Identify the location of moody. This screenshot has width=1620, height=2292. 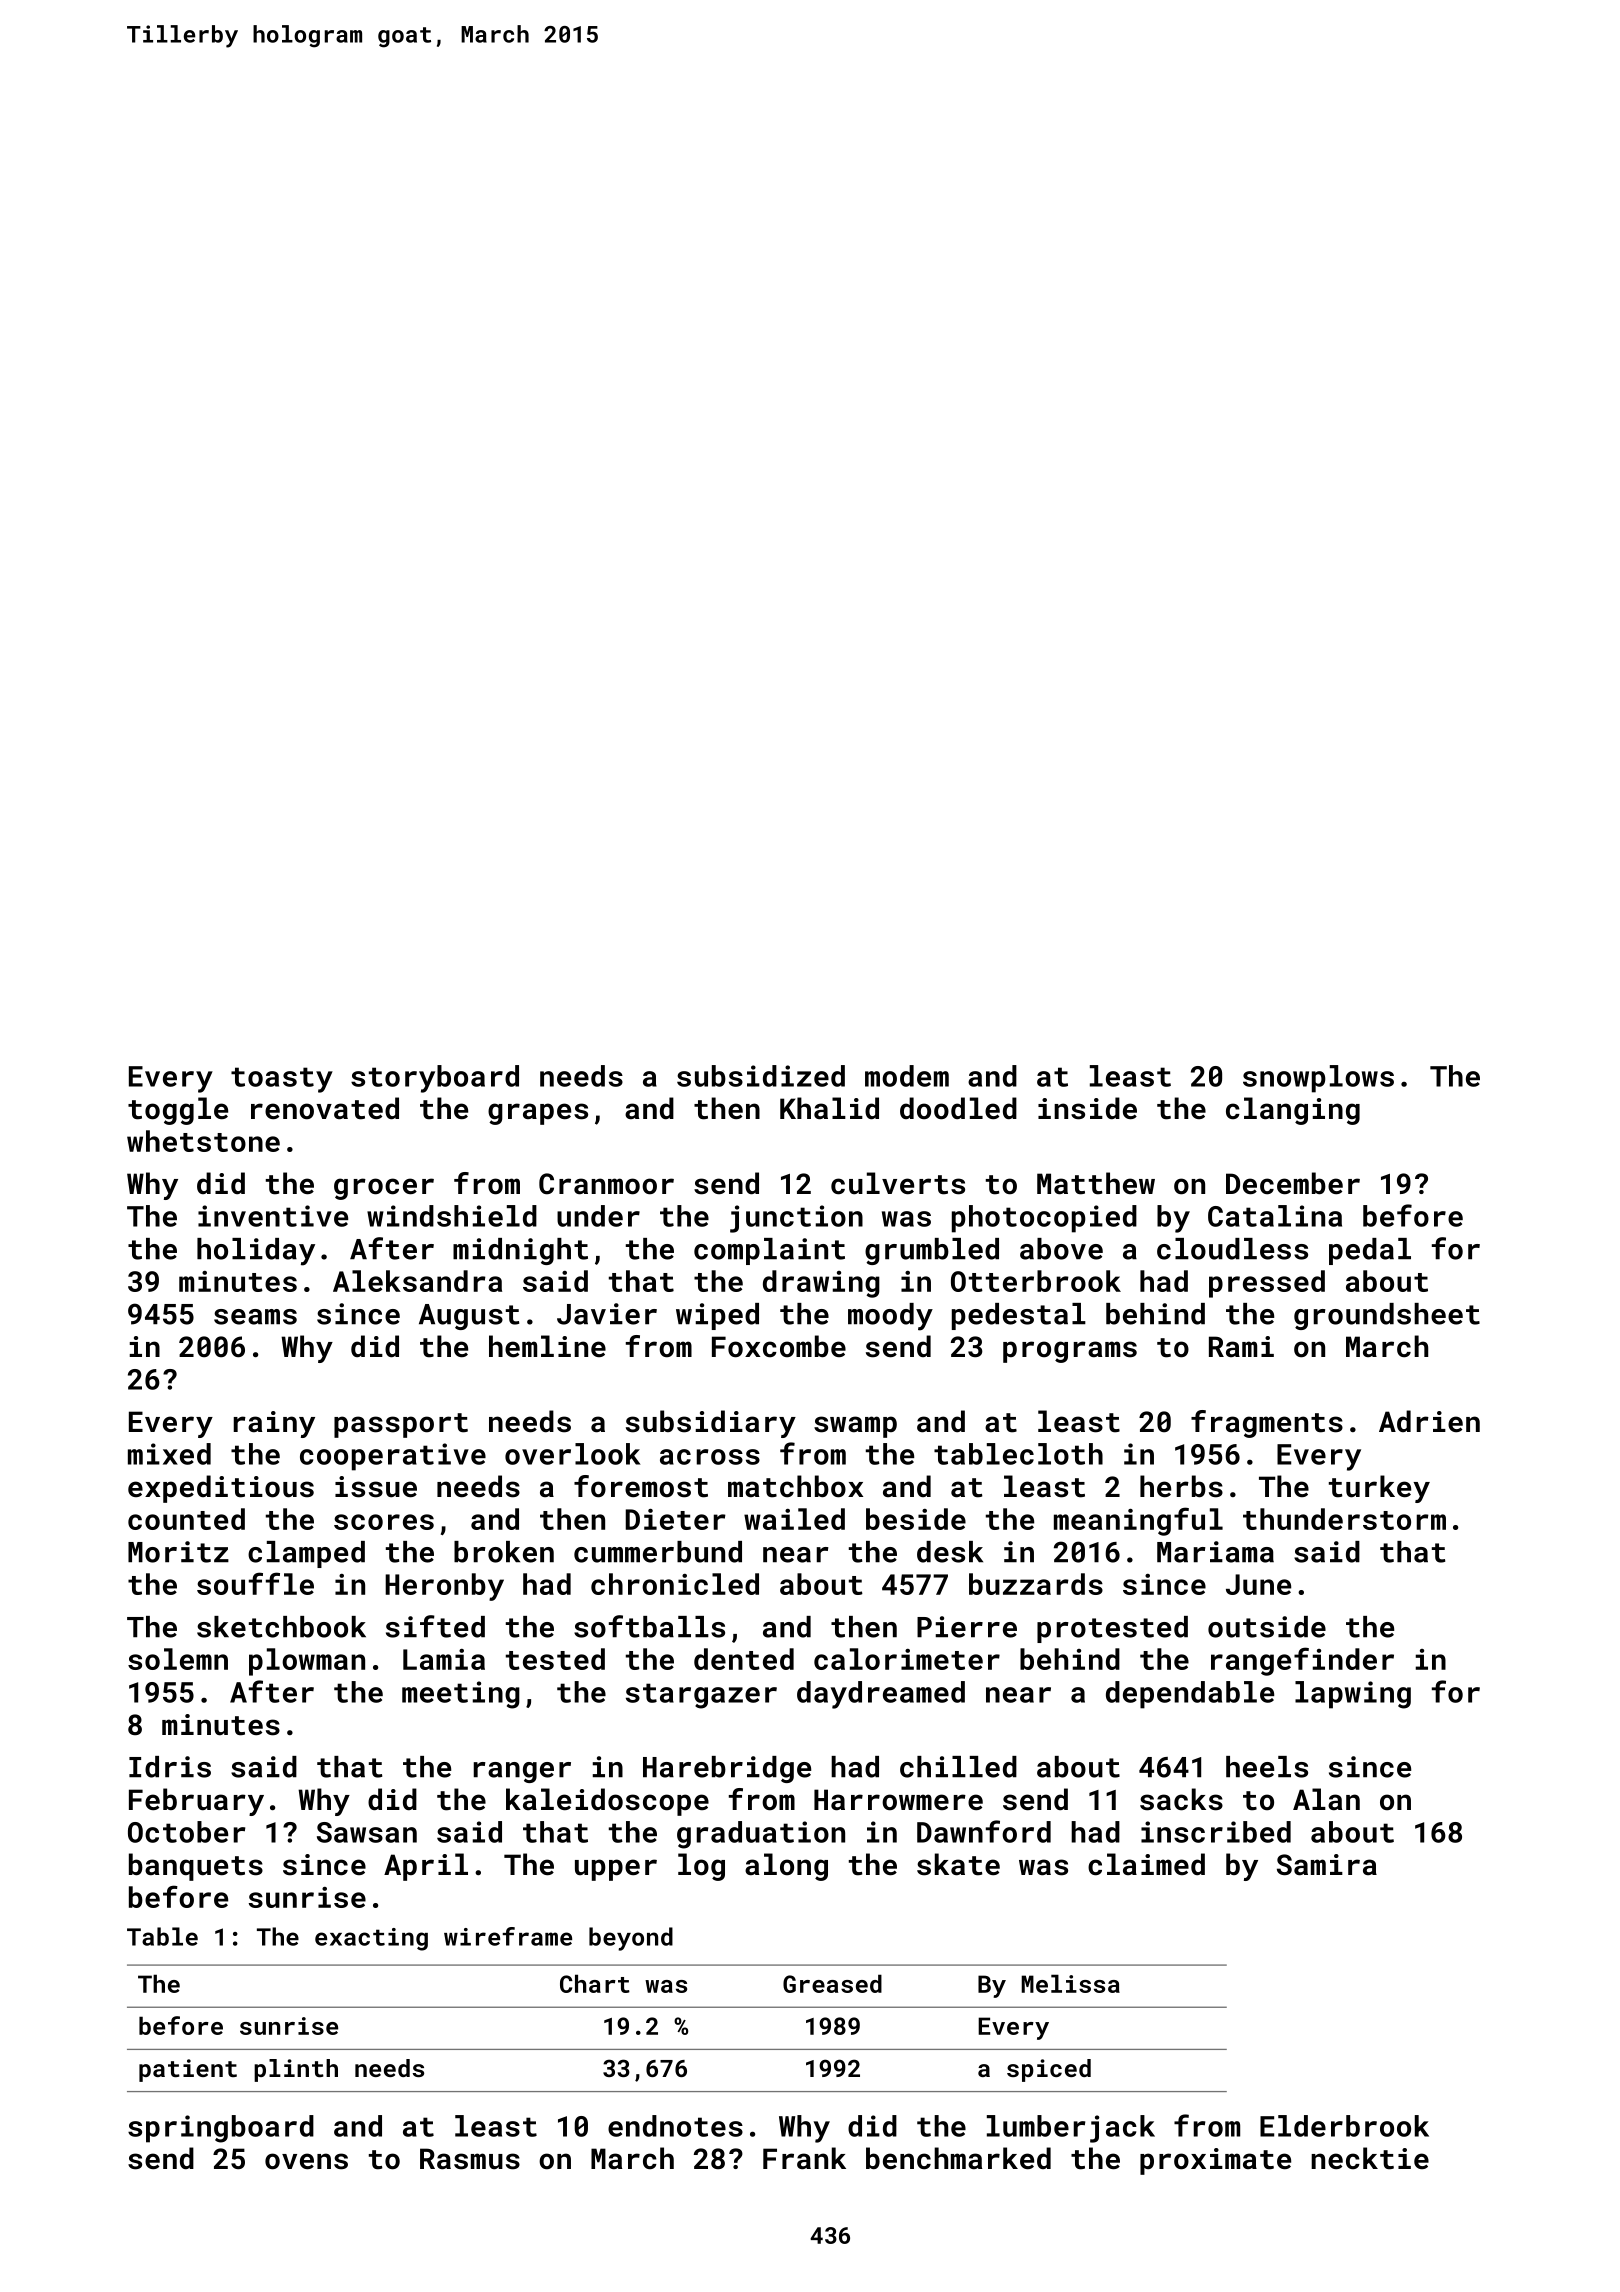
(890, 1317).
